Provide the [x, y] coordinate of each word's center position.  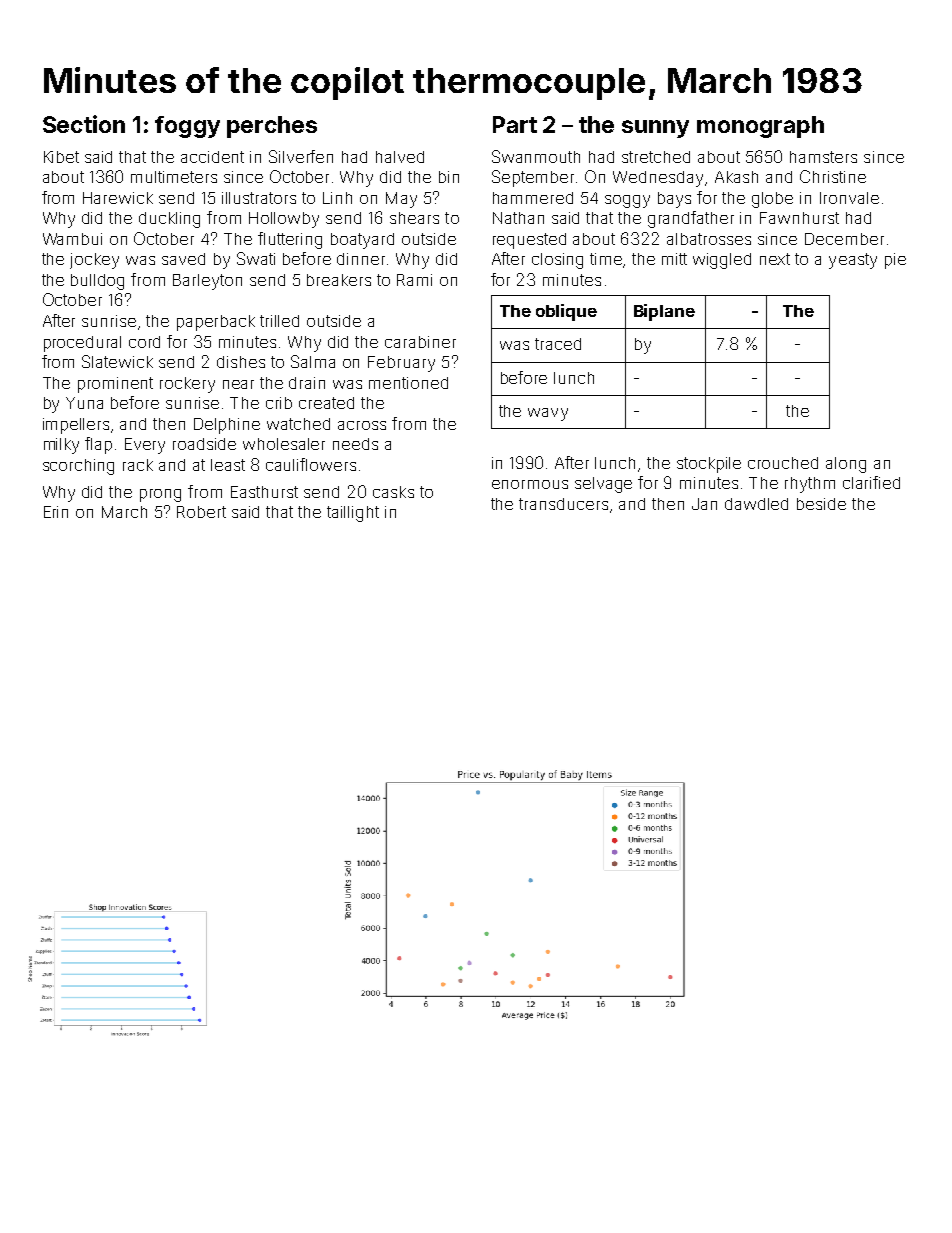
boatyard [362, 241]
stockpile [709, 465]
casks [393, 492]
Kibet [61, 157]
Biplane [664, 312]
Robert [201, 512]
